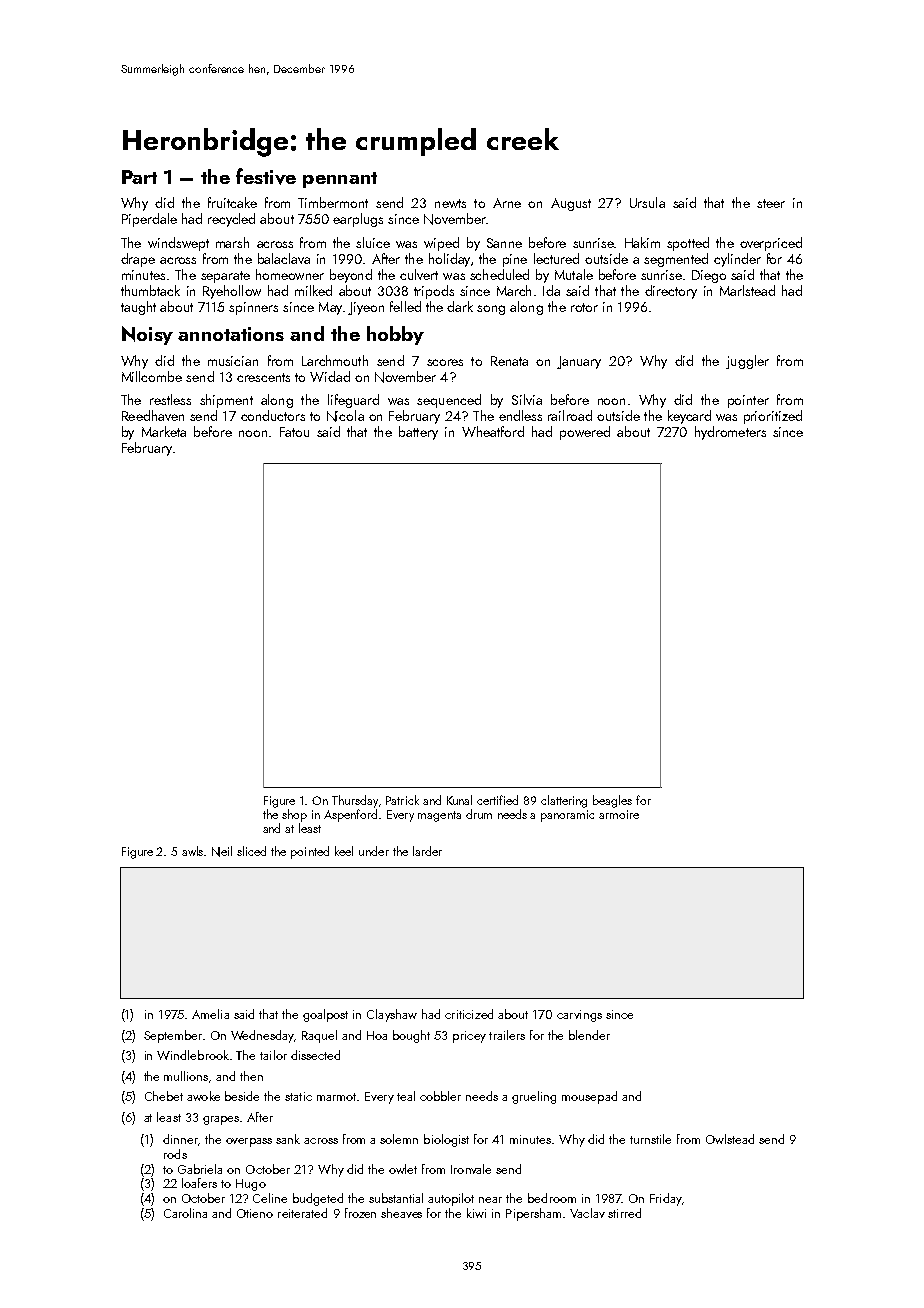 The width and height of the screenshot is (924, 1308). What do you see at coordinates (624, 1213) in the screenshot?
I see `stirred` at bounding box center [624, 1213].
